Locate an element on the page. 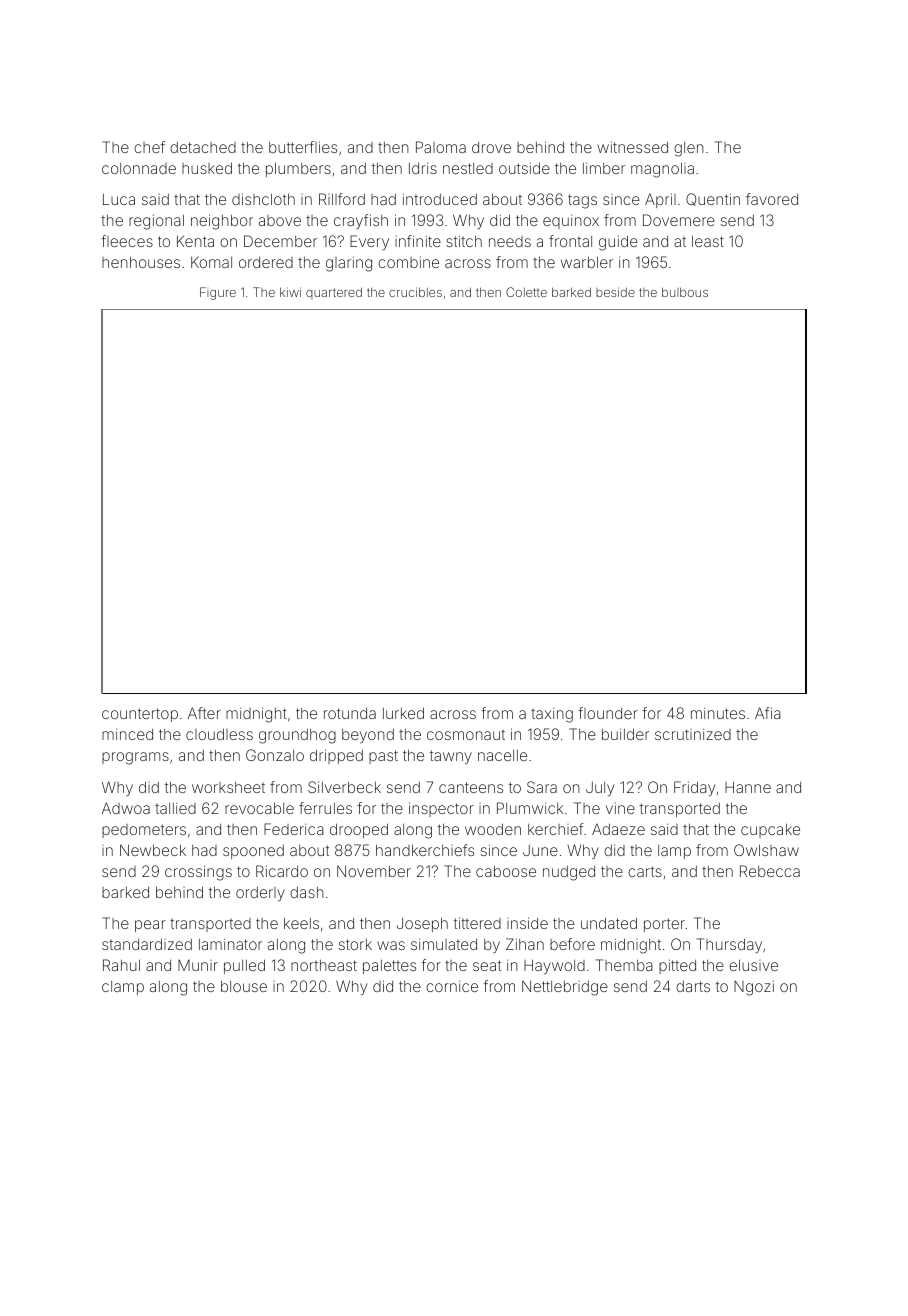  cornice is located at coordinates (452, 986).
